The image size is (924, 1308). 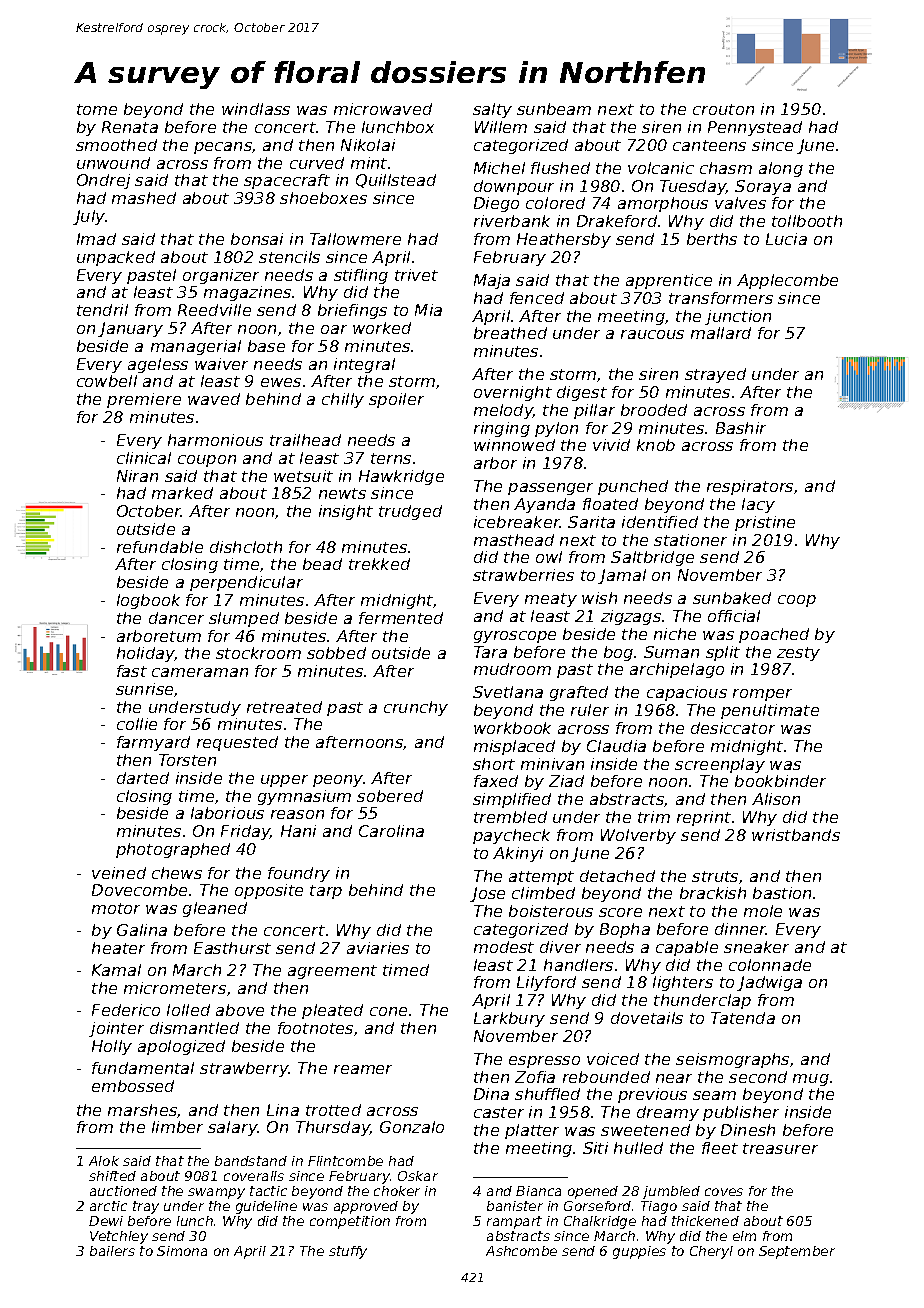 What do you see at coordinates (221, 276) in the document?
I see `organizer` at bounding box center [221, 276].
